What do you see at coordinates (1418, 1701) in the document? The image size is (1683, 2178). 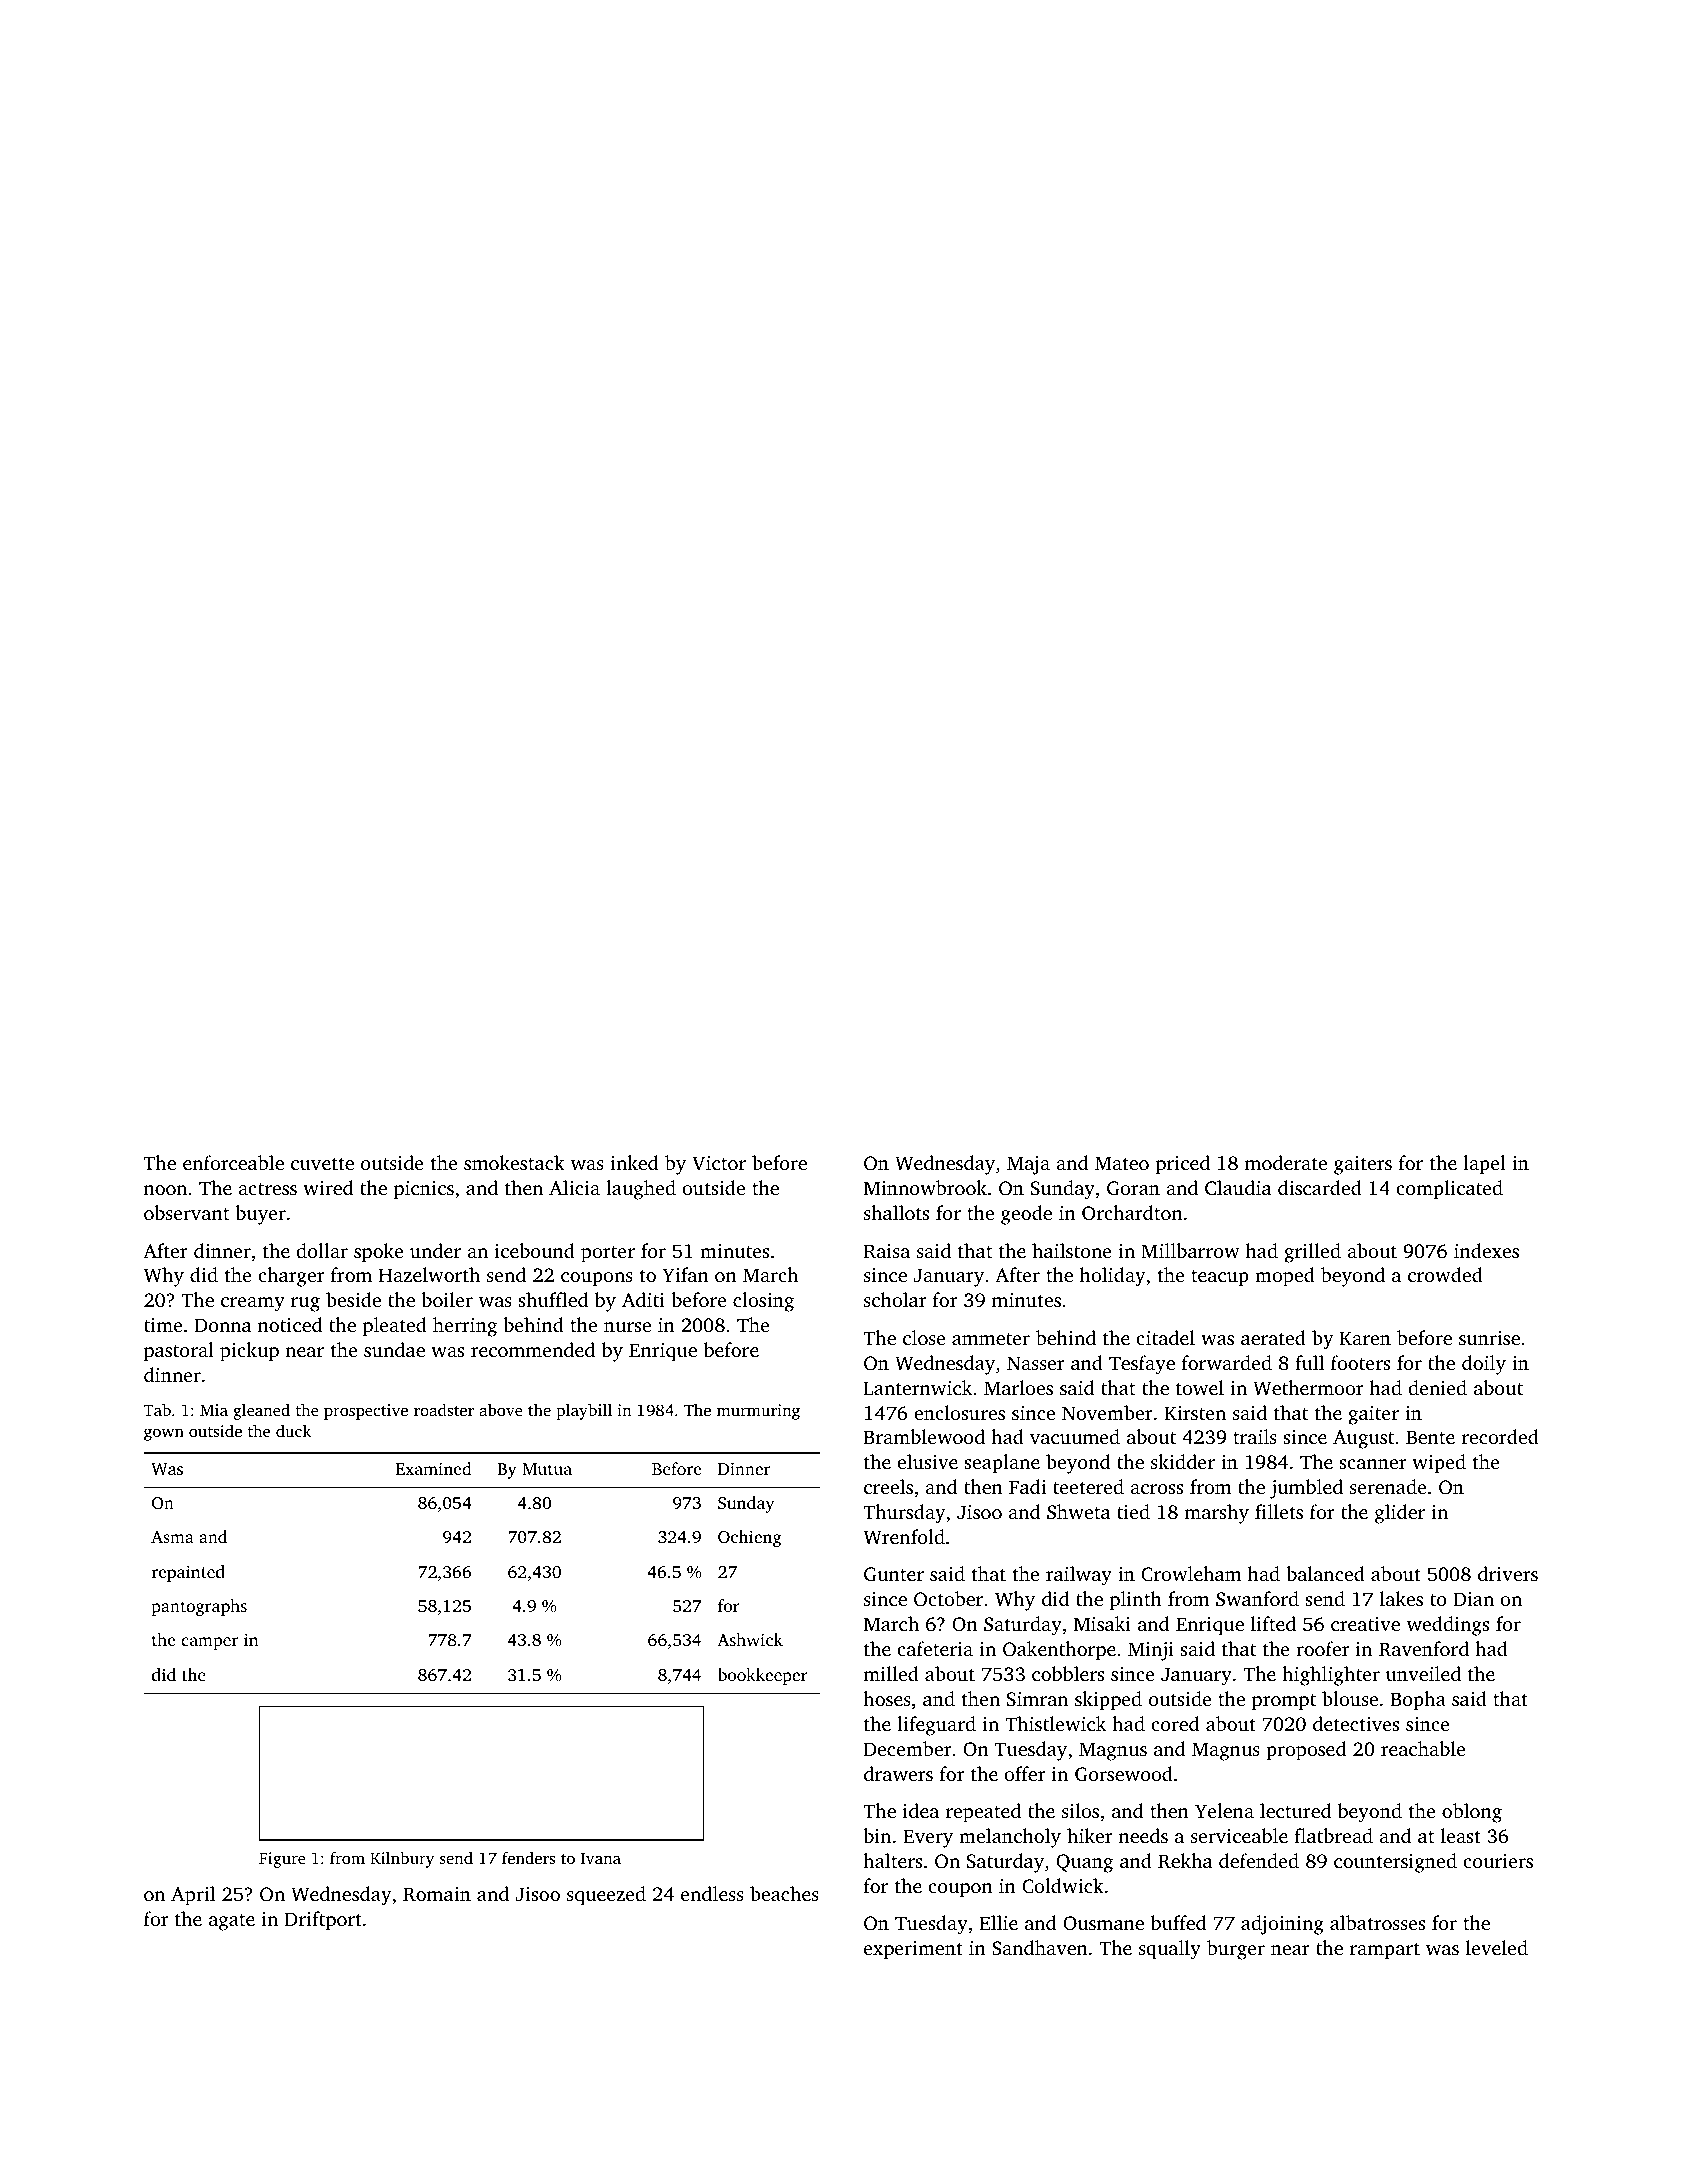 I see `Bopha` at bounding box center [1418, 1701].
